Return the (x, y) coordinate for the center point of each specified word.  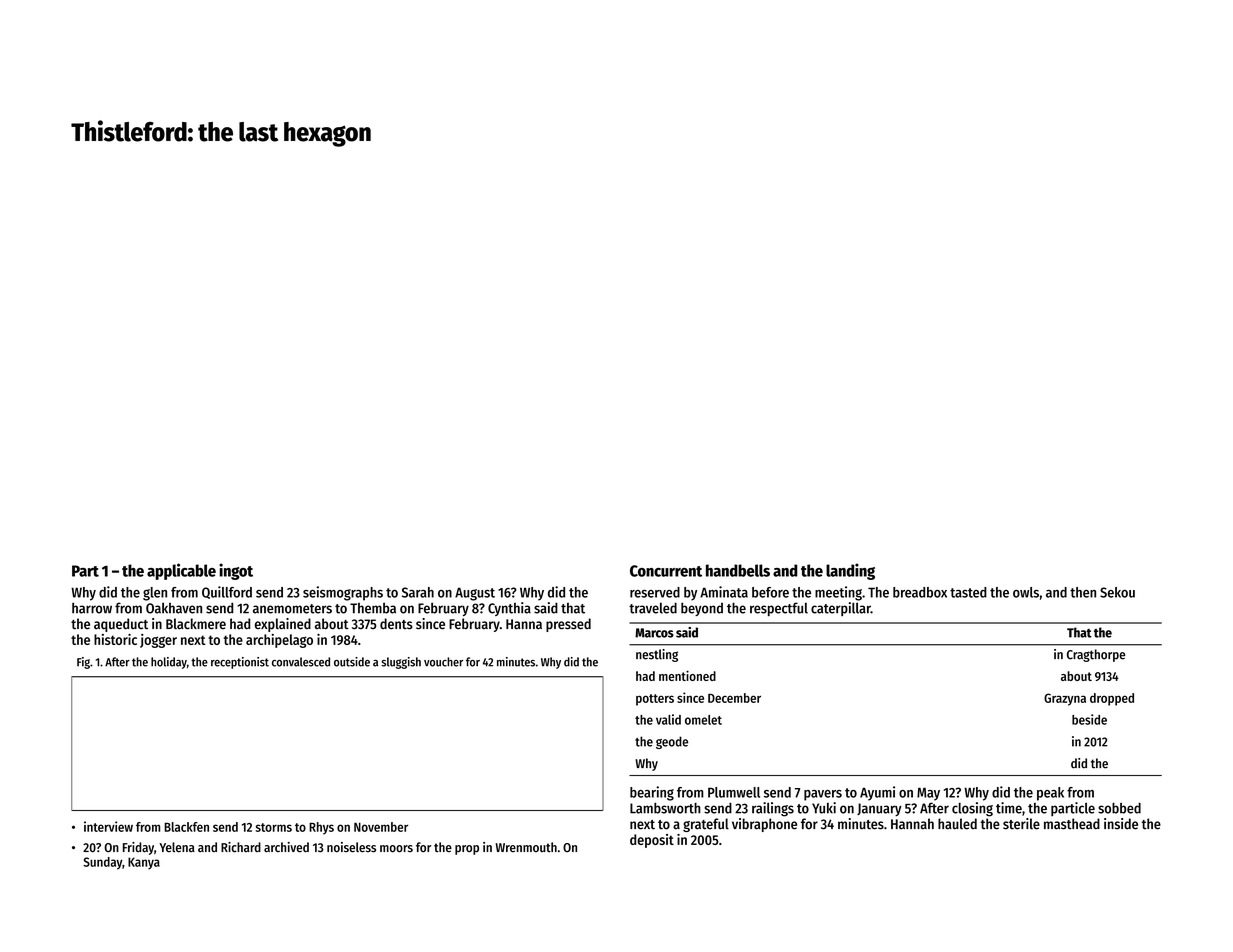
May (928, 794)
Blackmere (196, 624)
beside (1089, 719)
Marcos (654, 633)
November (381, 827)
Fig (83, 663)
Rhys (321, 828)
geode (672, 742)
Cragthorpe (1096, 655)
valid (668, 719)
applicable (181, 571)
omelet (703, 720)
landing (850, 571)
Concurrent (666, 571)
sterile (1021, 824)
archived (286, 847)
